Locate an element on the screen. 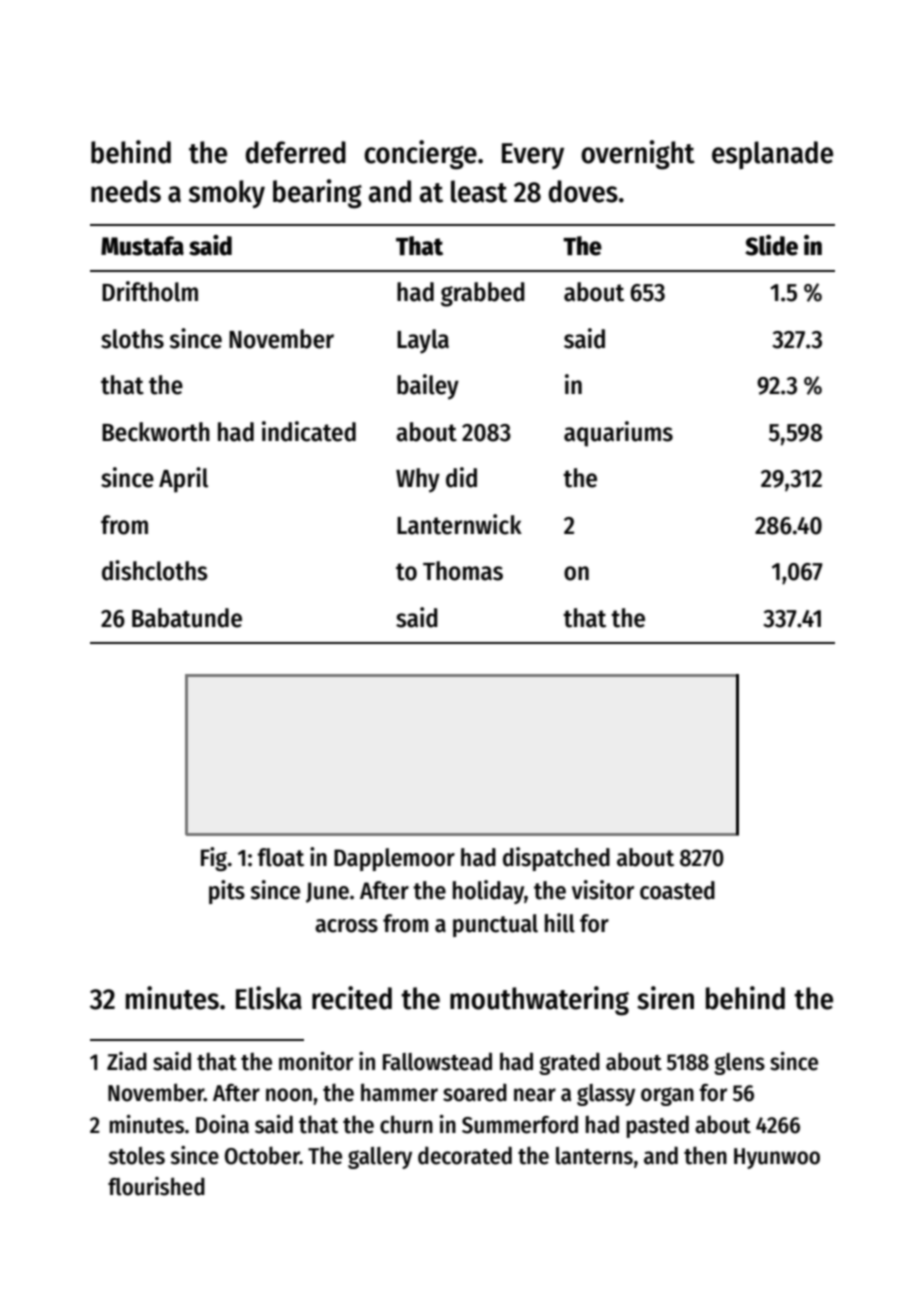 The image size is (924, 1311). deferred is located at coordinates (295, 152).
